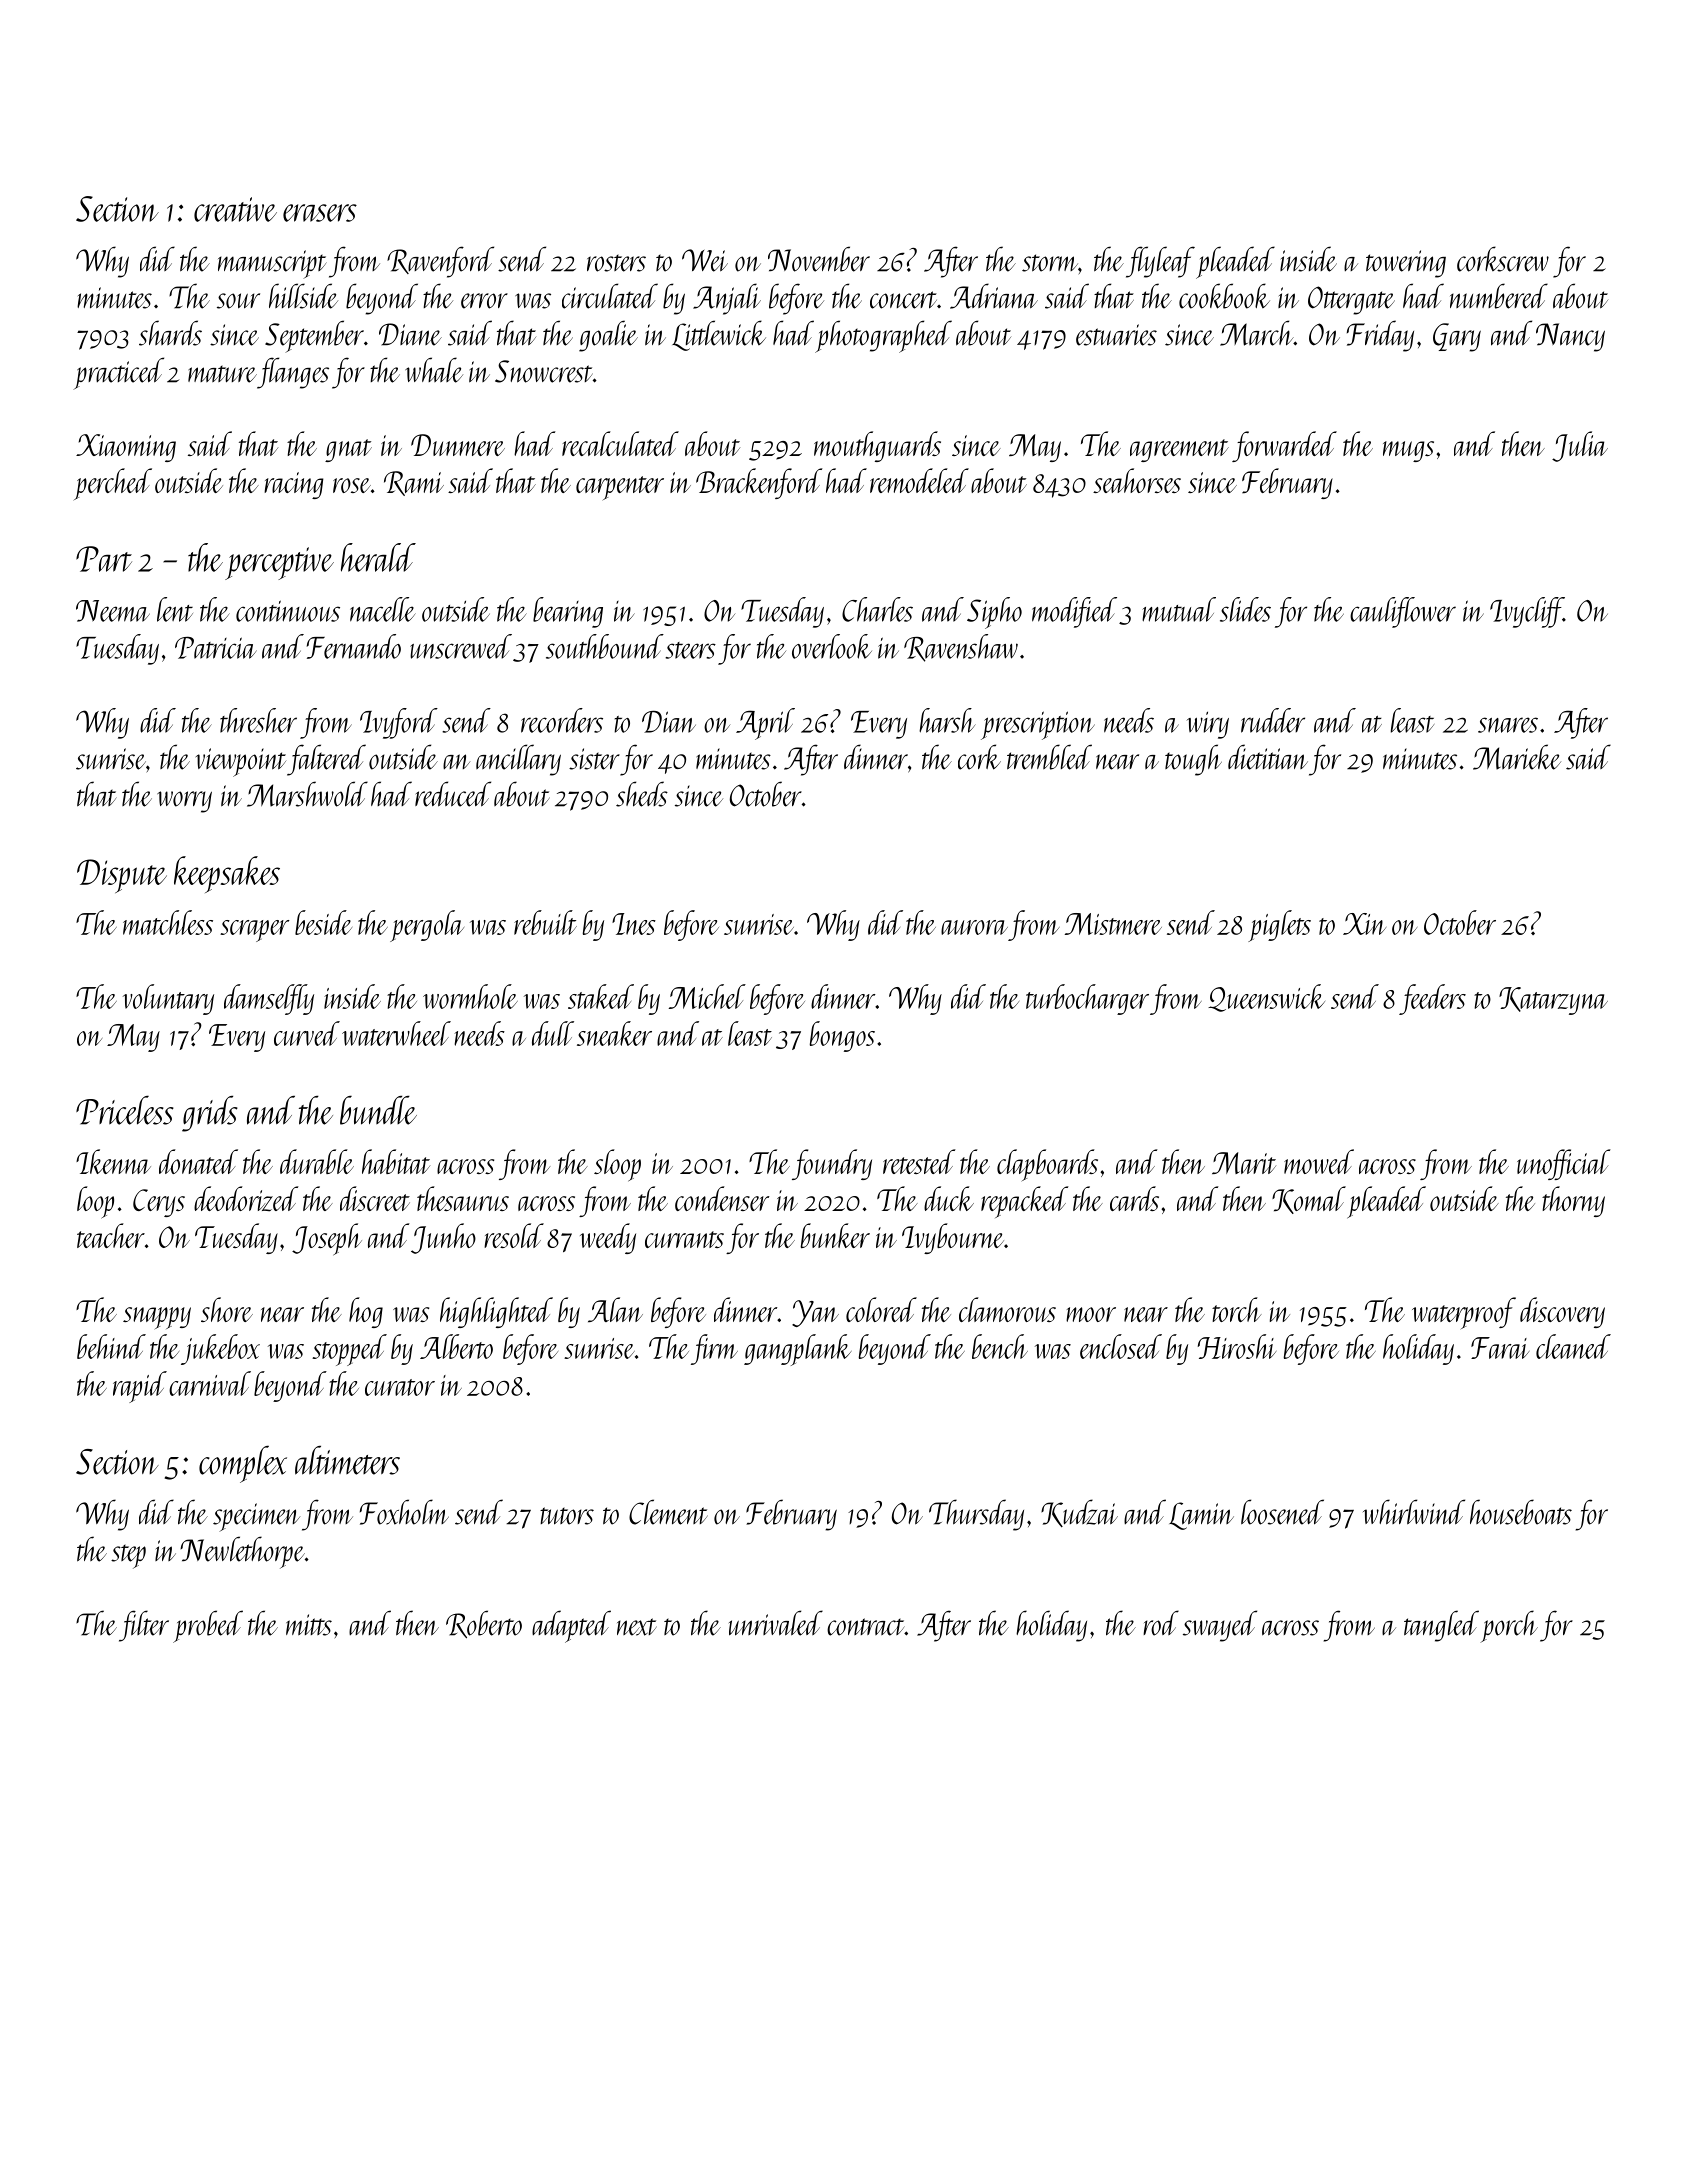 This screenshot has height=2178, width=1683. Describe the element at coordinates (1553, 1001) in the screenshot. I see `Katarzyna` at that location.
